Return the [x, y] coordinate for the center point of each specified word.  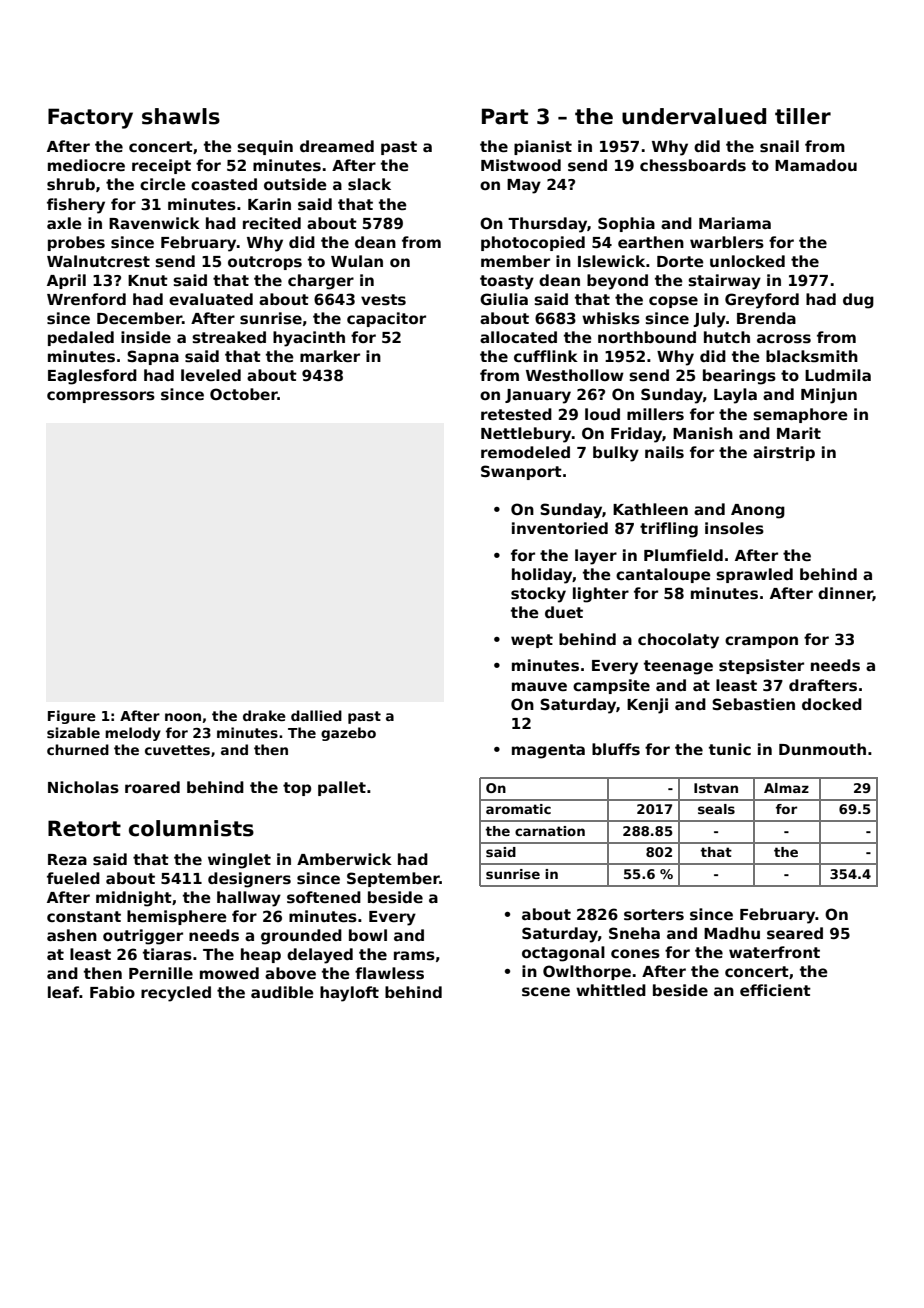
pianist [543, 147]
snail [779, 146]
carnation [550, 831]
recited [272, 223]
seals [716, 809]
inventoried [560, 528]
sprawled [754, 575]
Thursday [547, 225]
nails [664, 452]
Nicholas [83, 787]
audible [282, 992]
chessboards [693, 165]
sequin [265, 147]
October [244, 394]
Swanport [521, 472]
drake [264, 715]
